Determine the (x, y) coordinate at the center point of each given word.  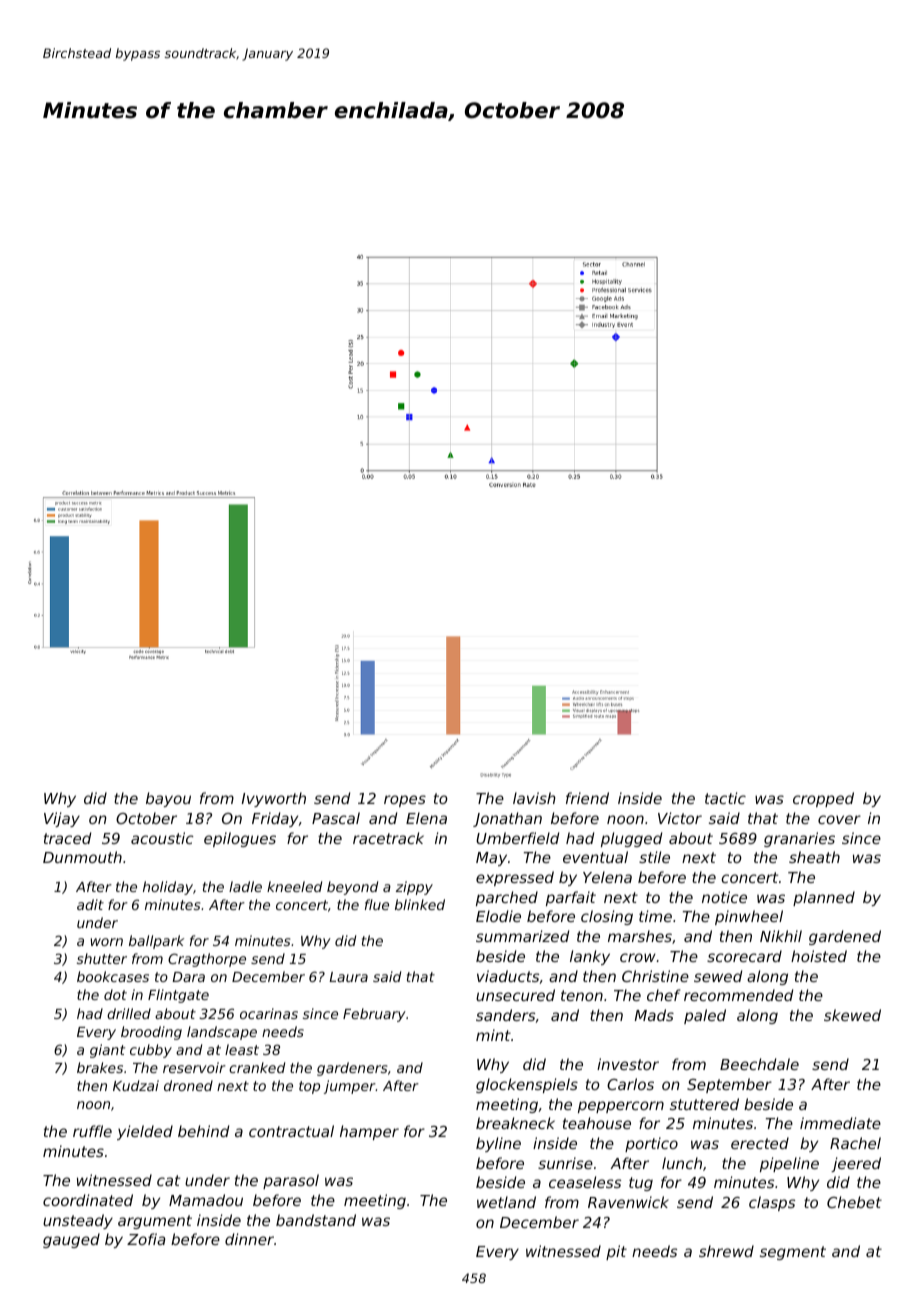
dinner (249, 1239)
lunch (682, 1163)
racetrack (388, 838)
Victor (680, 818)
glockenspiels (527, 1085)
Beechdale (759, 1064)
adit (90, 904)
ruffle (92, 1131)
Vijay (62, 819)
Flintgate (178, 996)
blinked (420, 904)
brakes (100, 1067)
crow (638, 957)
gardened (845, 937)
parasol (291, 1181)
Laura (348, 977)
